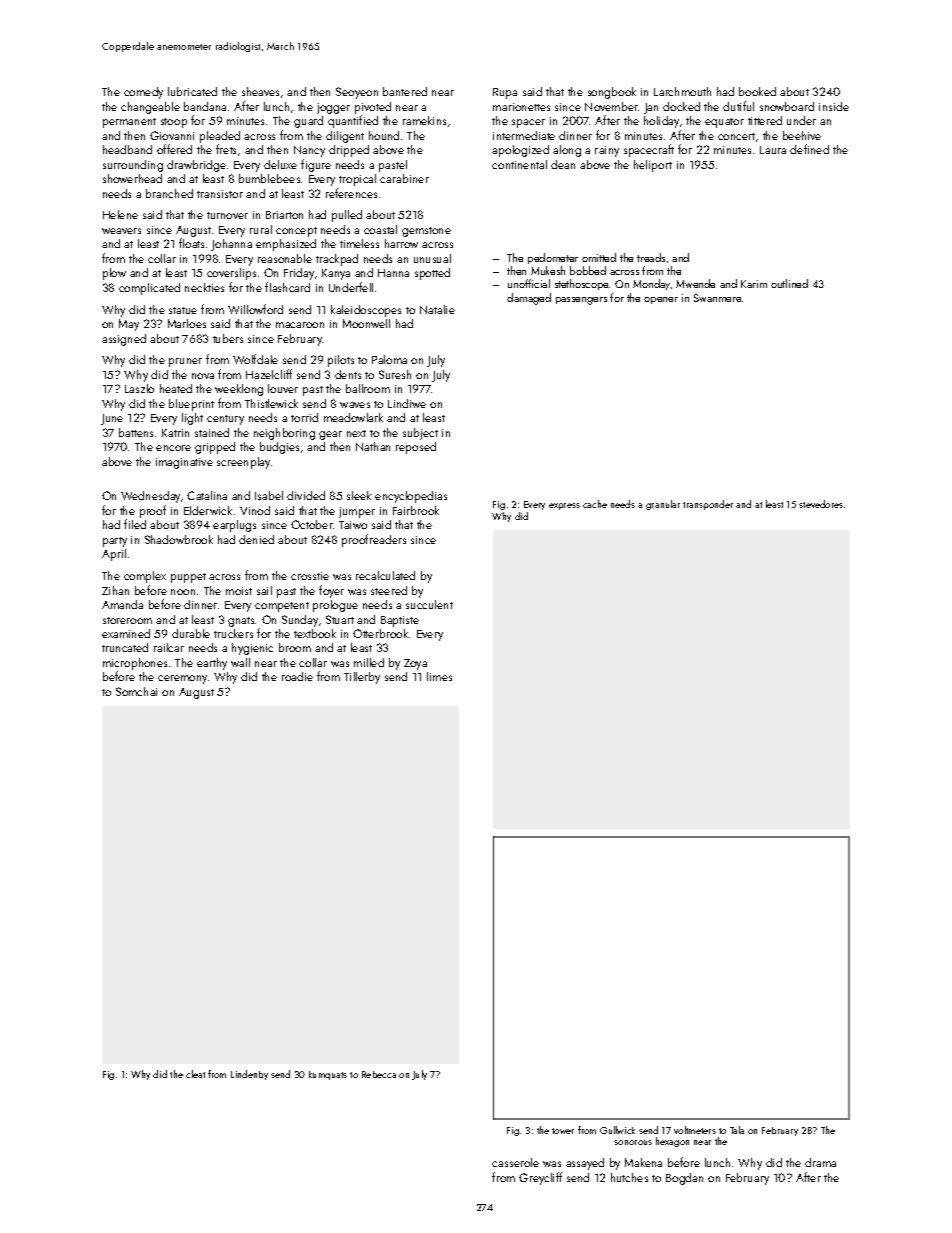  I want to click on roadie, so click(297, 676).
